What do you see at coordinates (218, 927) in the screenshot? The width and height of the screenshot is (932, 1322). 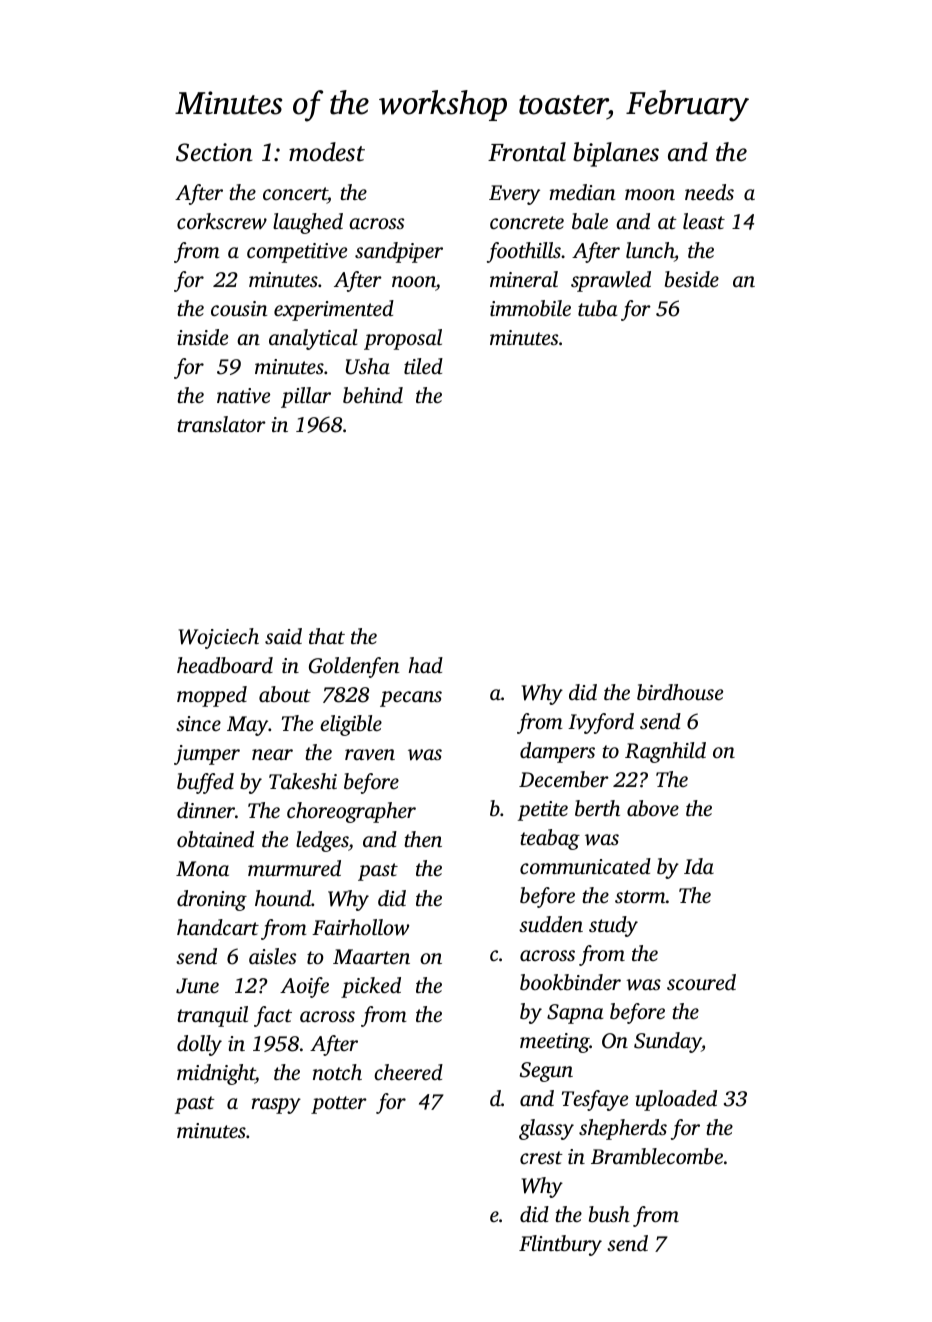 I see `handcart` at bounding box center [218, 927].
